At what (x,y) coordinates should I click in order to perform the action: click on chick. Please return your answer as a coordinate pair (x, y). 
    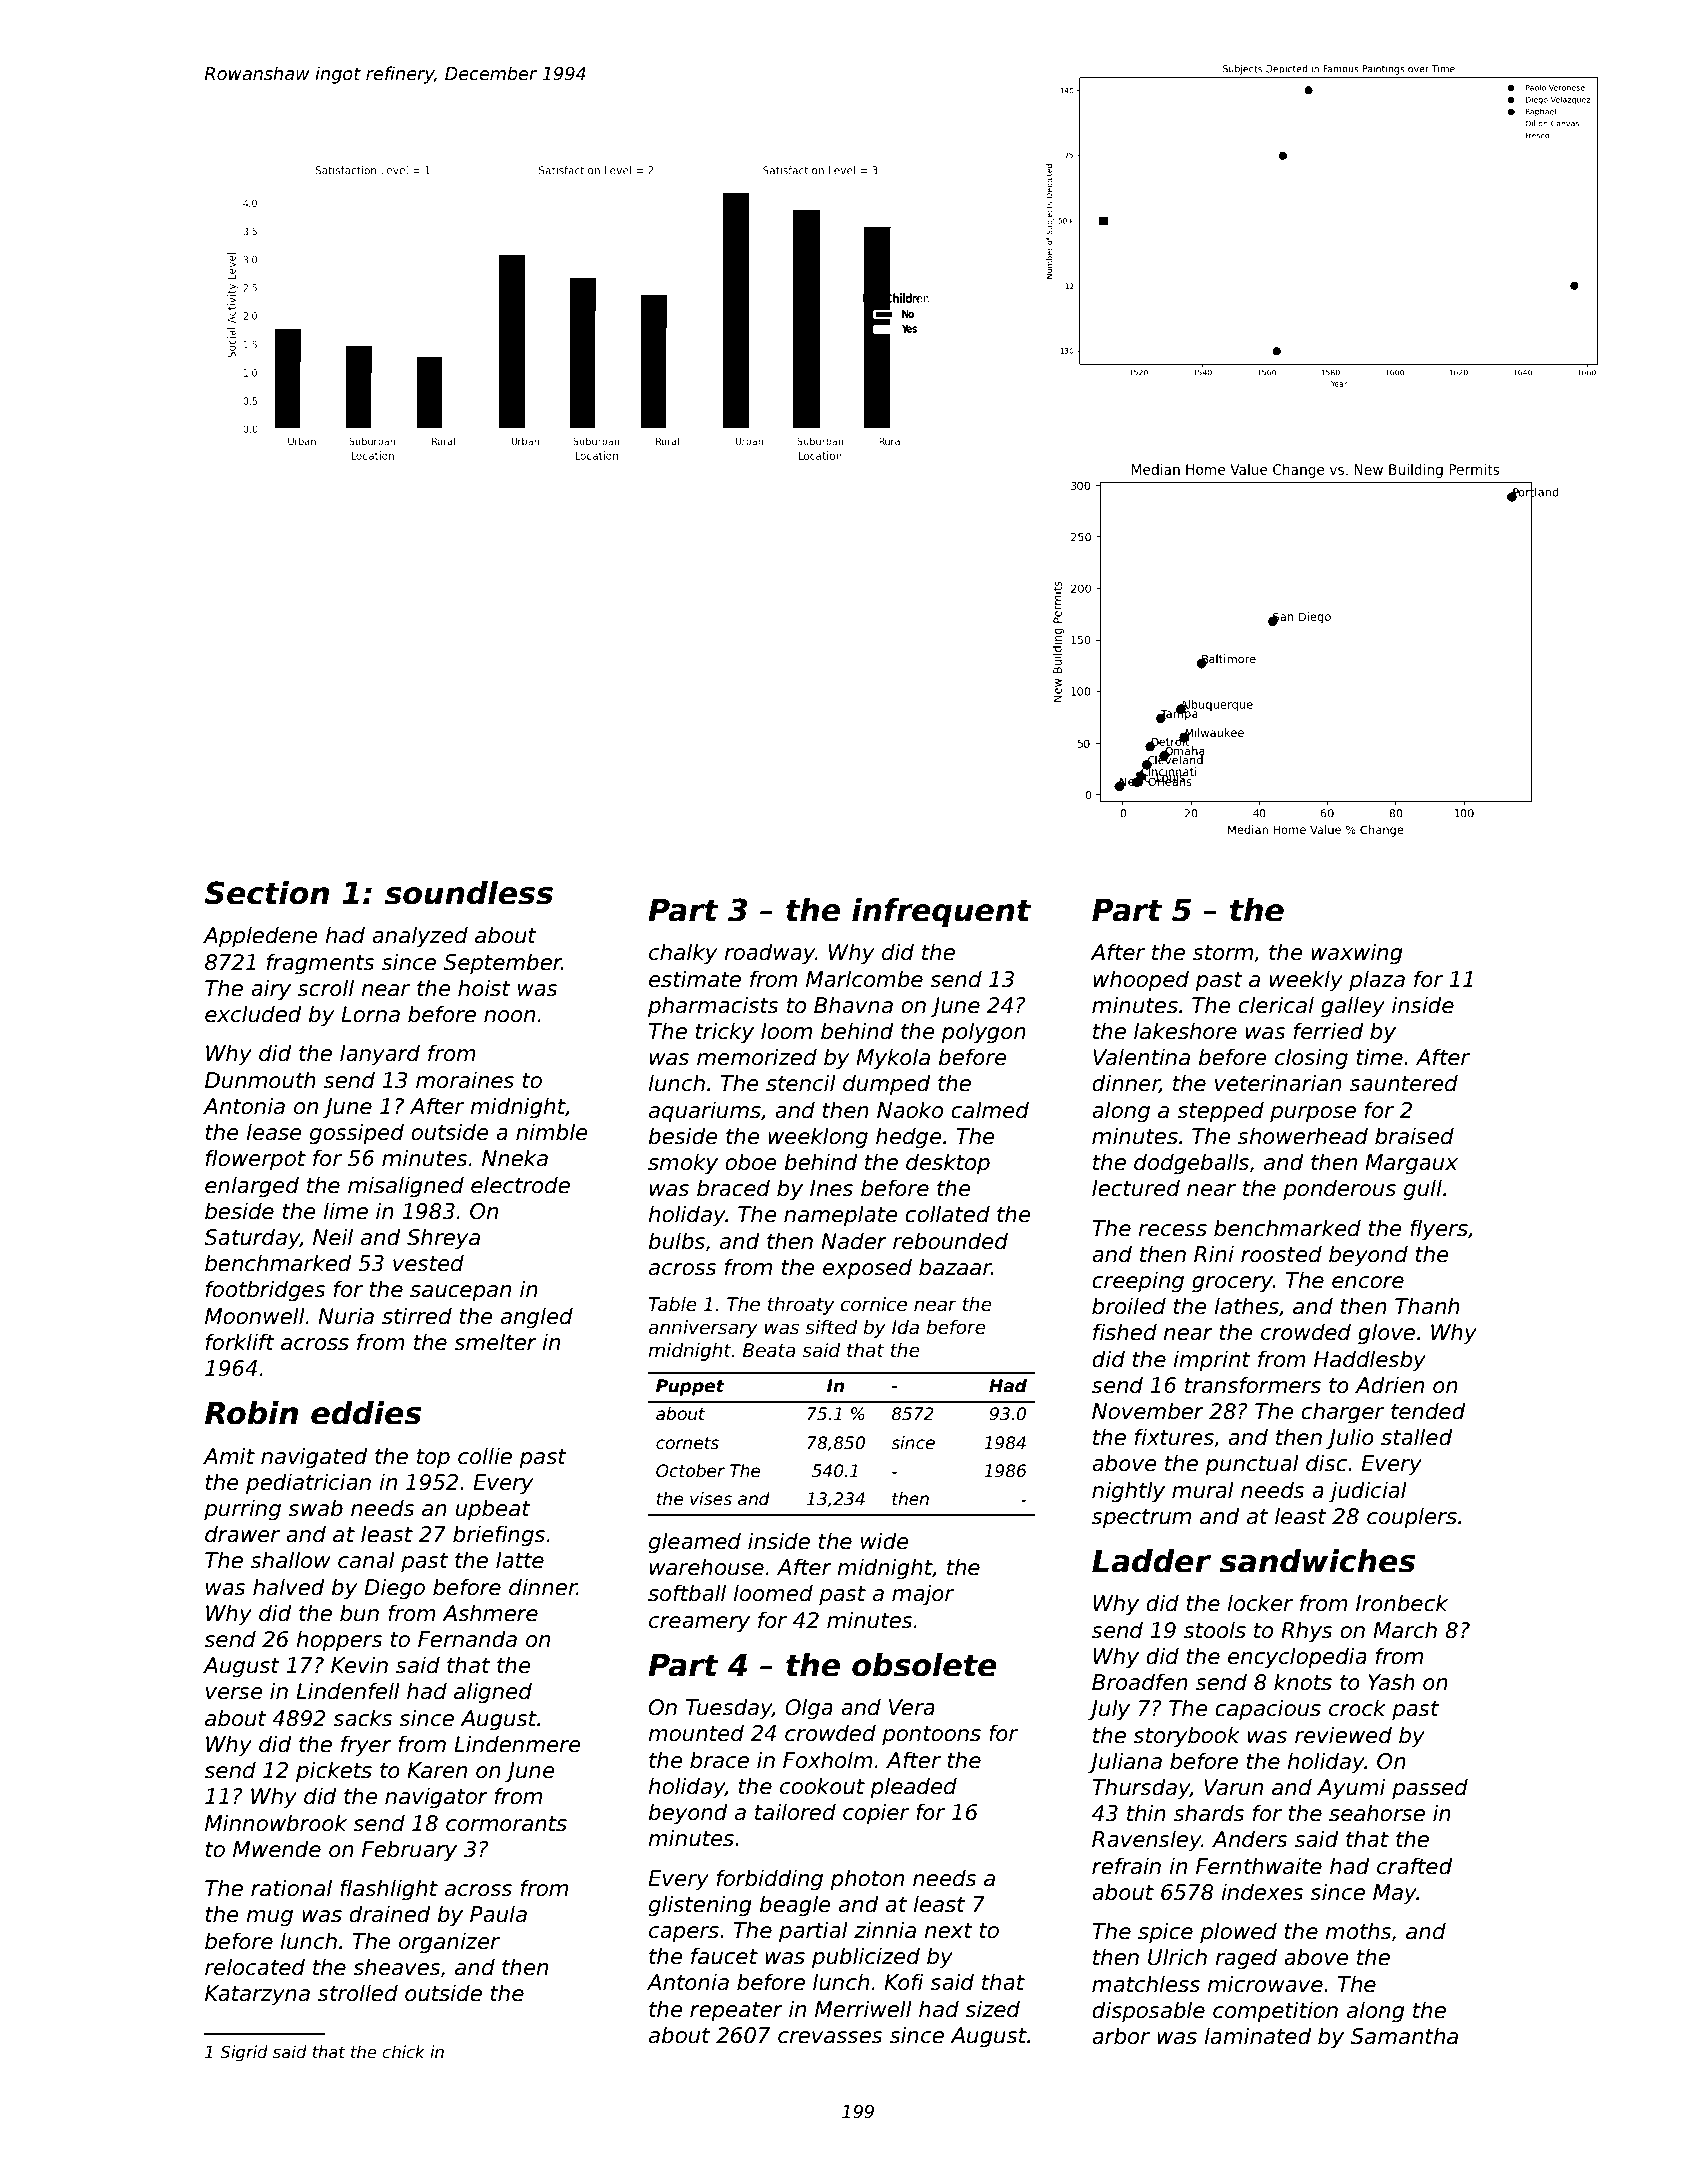
    Looking at the image, I should click on (403, 2052).
